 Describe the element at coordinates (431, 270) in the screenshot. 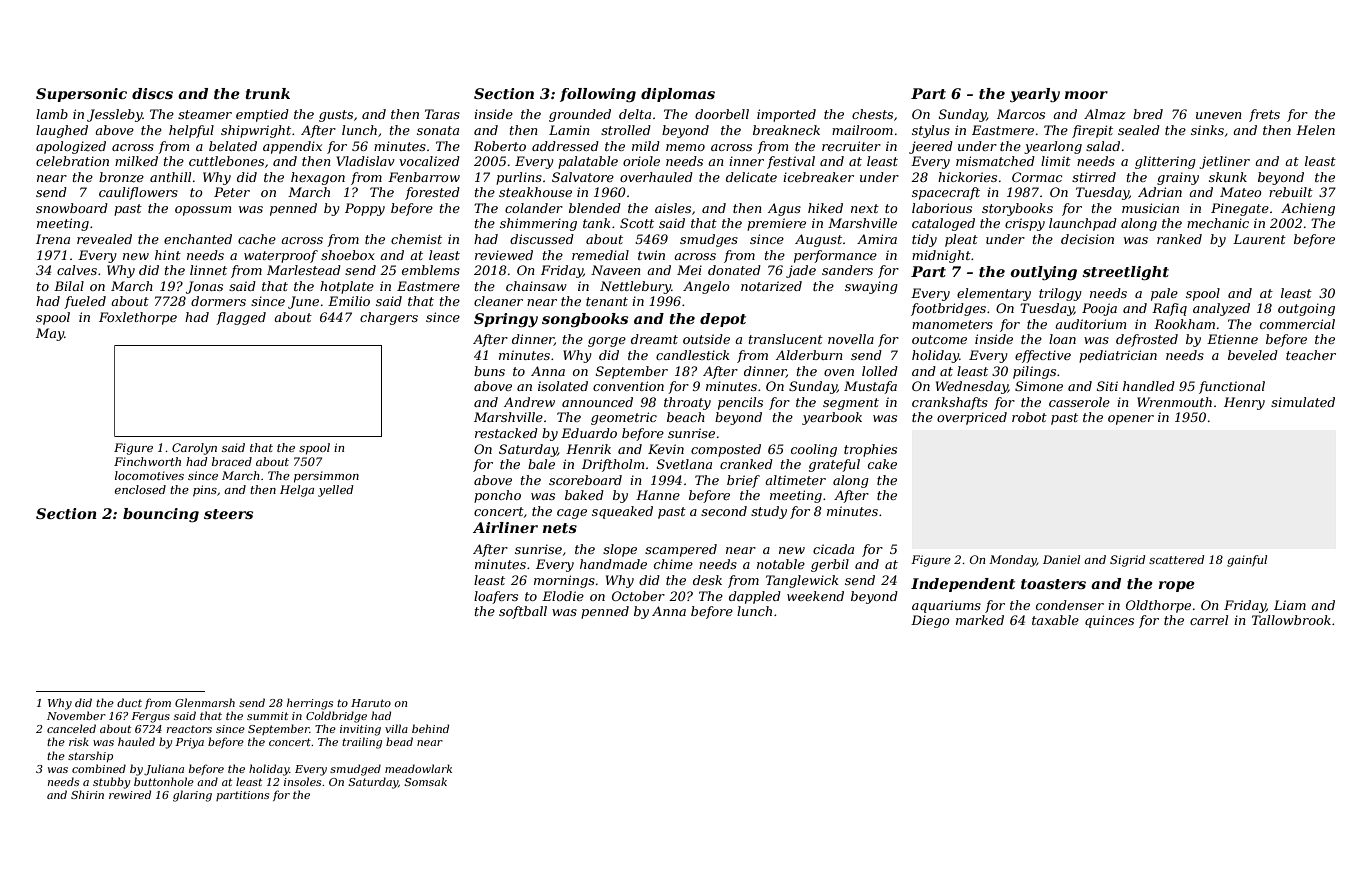

I see `emblems` at that location.
